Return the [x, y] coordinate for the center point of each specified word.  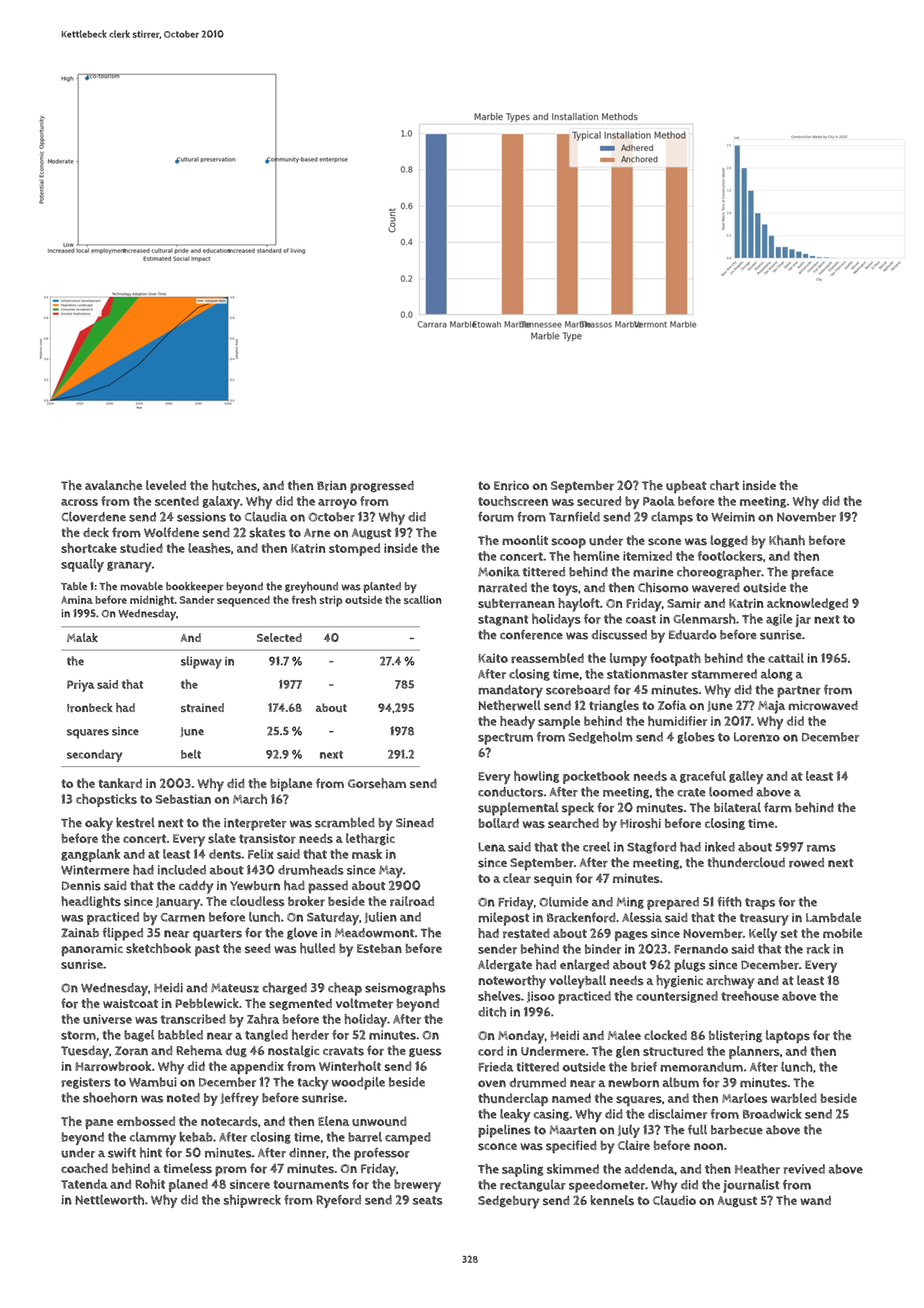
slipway [201, 662]
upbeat [686, 486]
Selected [279, 637]
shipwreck [252, 1201]
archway [730, 982]
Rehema [199, 1050]
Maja [771, 707]
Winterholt [350, 1066]
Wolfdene [171, 532]
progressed [382, 486]
